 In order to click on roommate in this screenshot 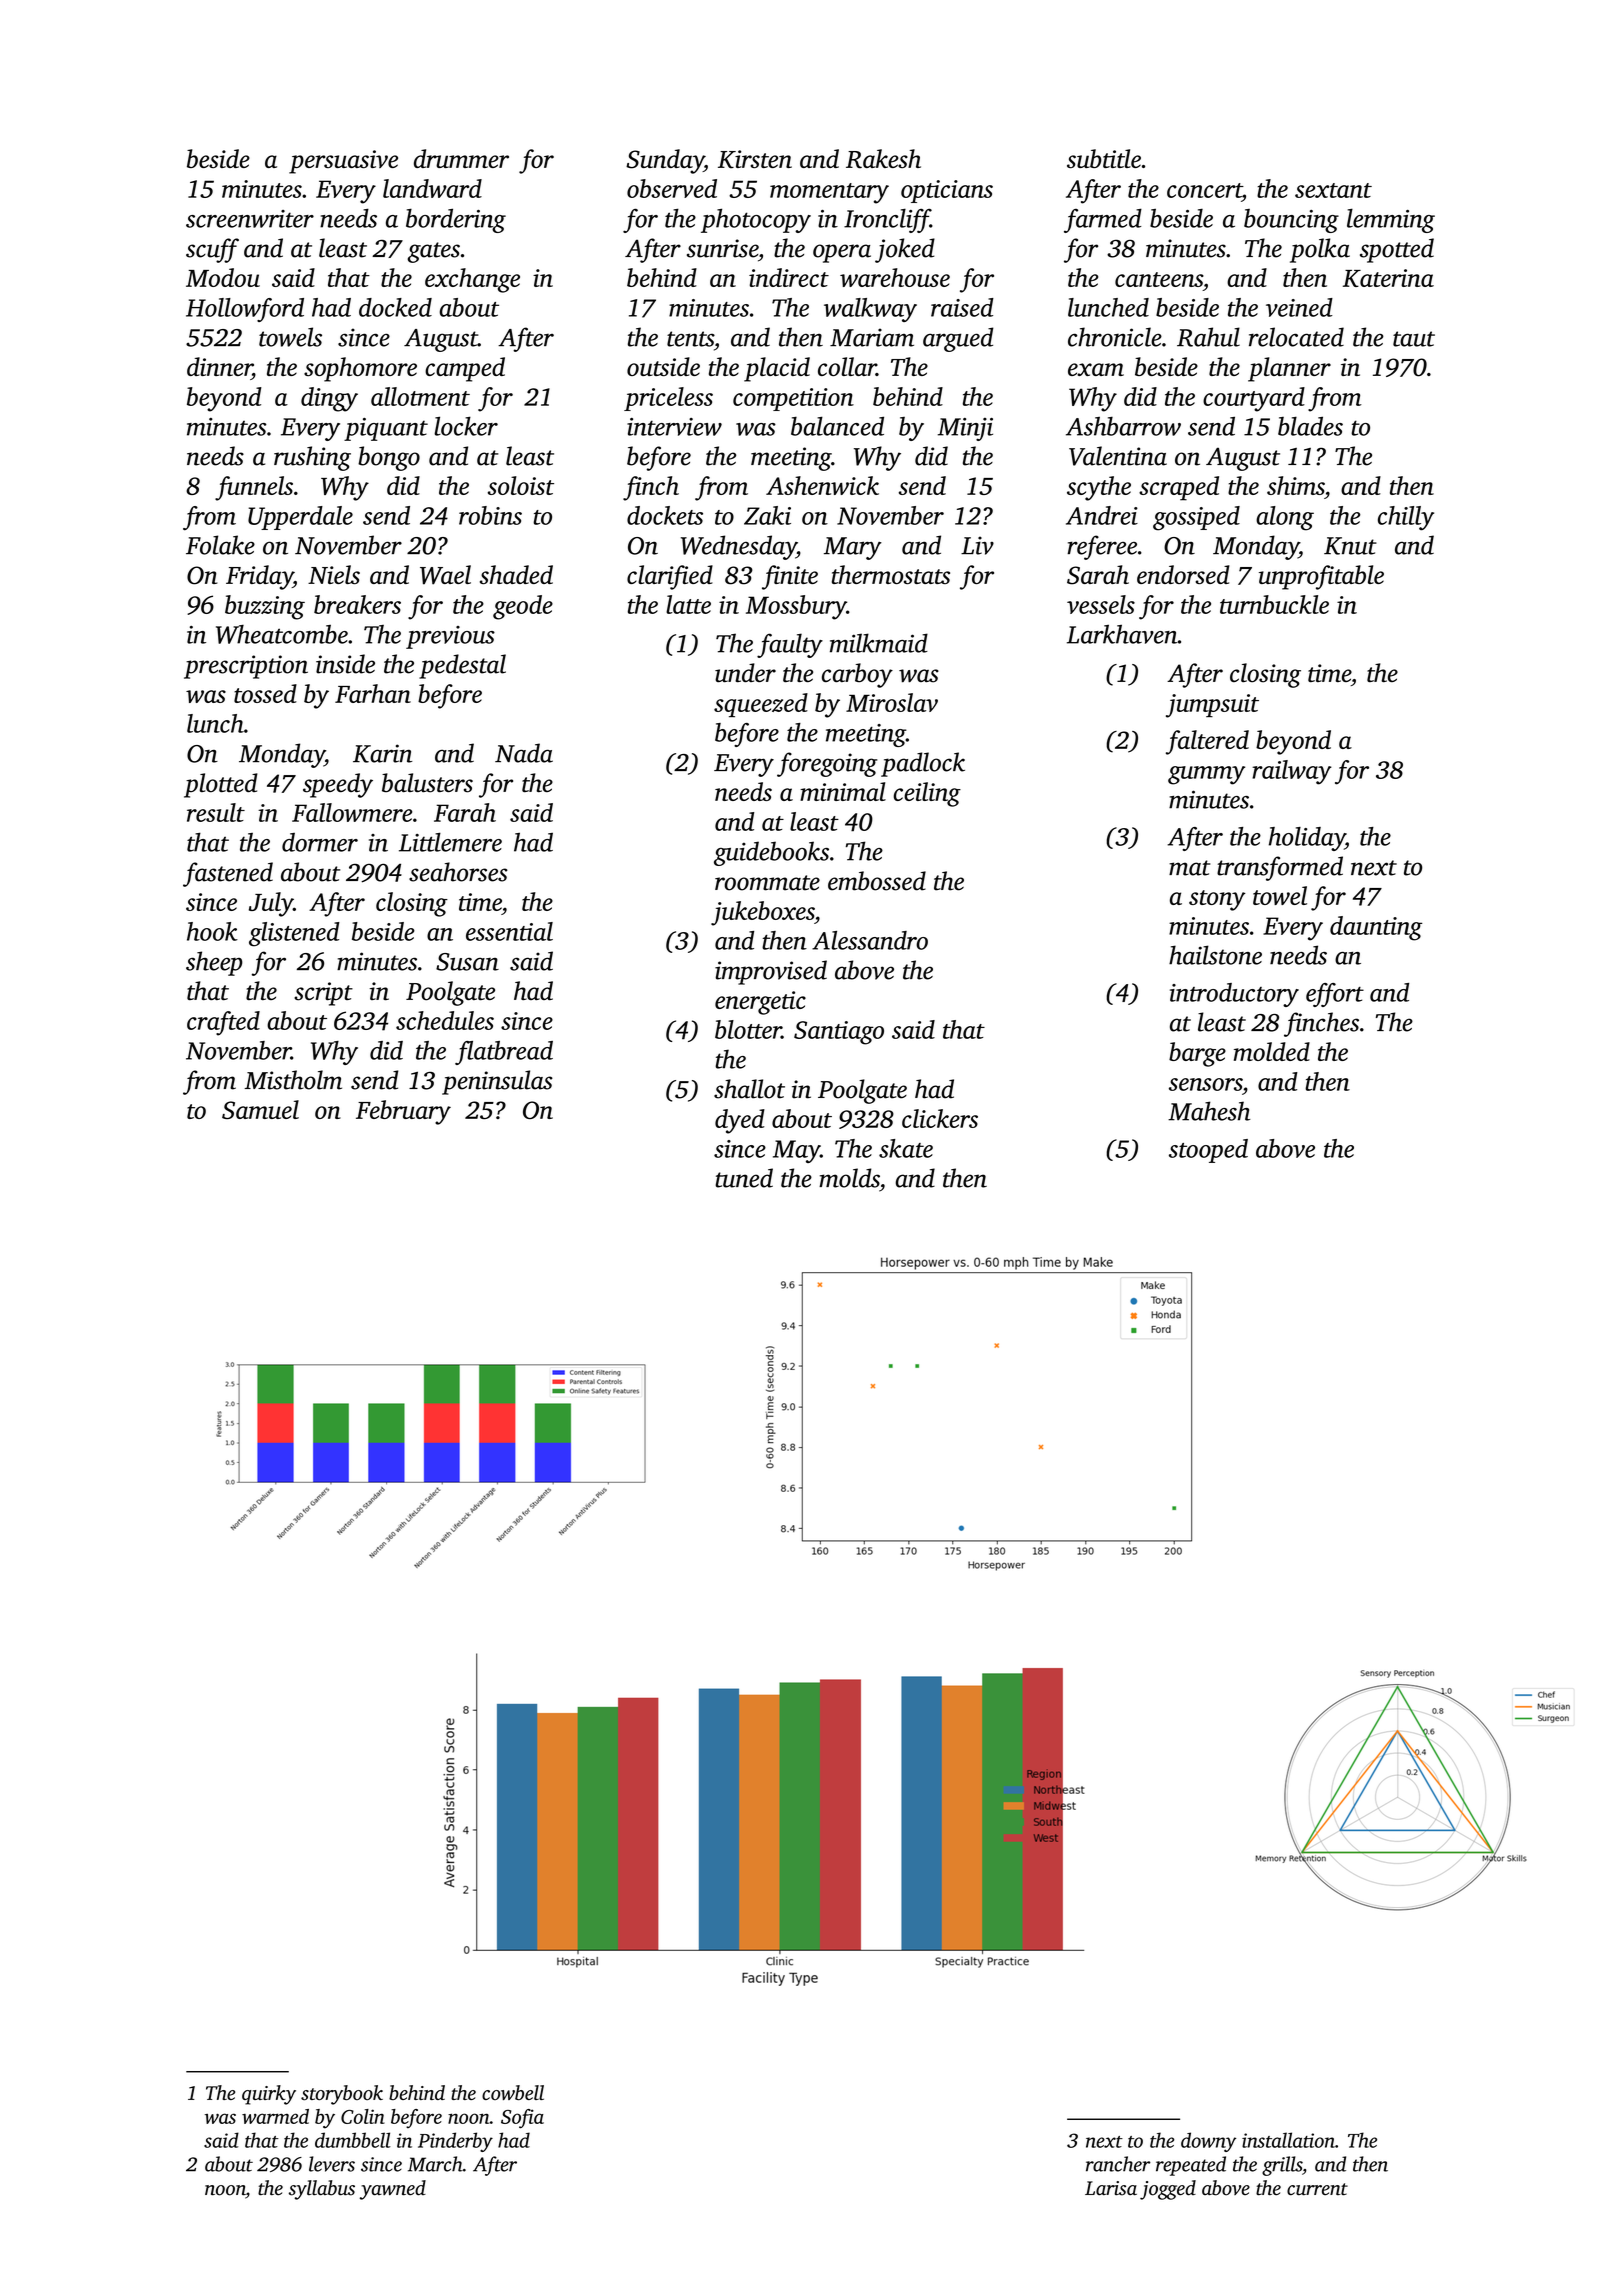, I will do `click(767, 883)`.
